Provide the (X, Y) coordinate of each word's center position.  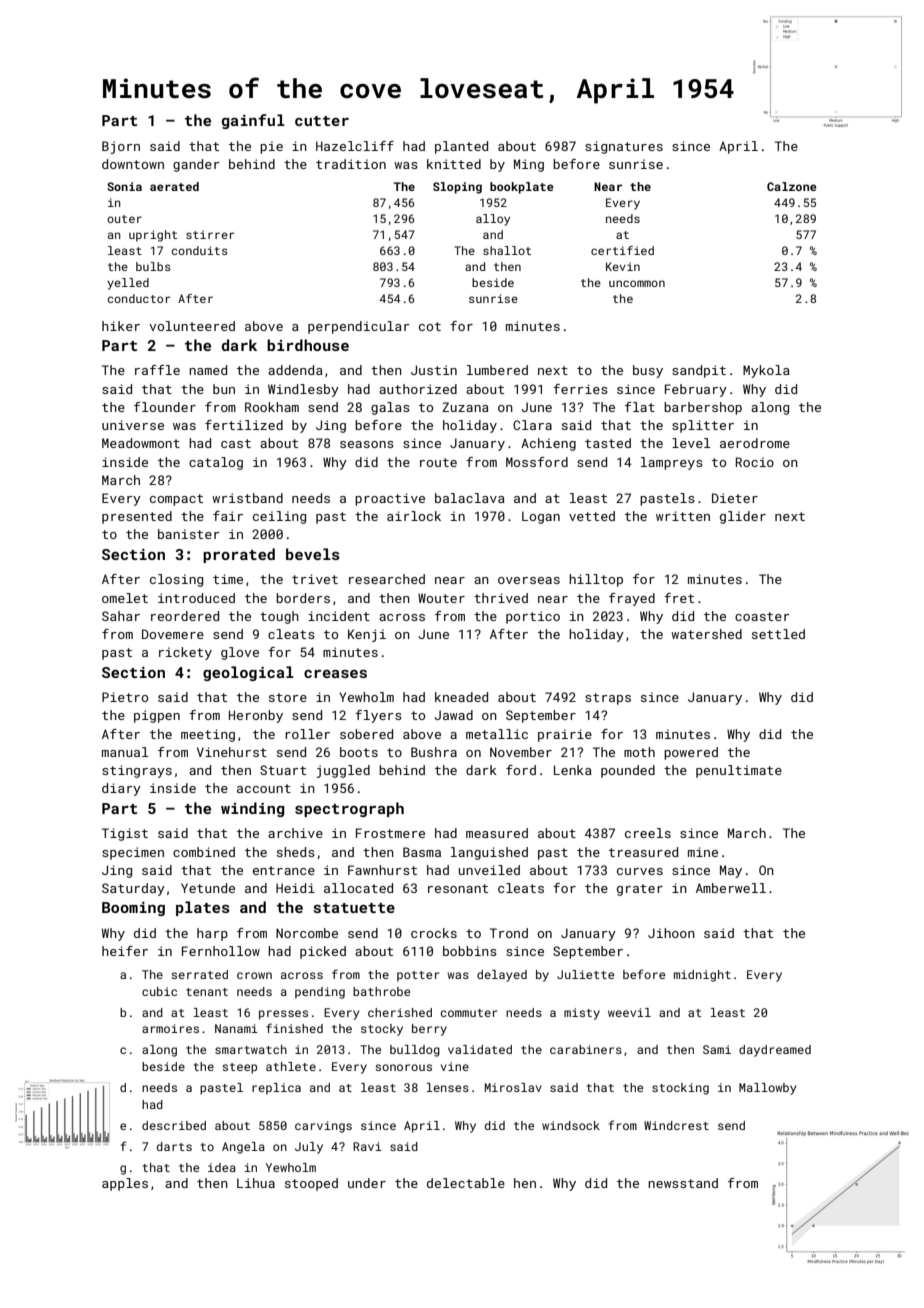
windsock (571, 1125)
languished (489, 853)
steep (239, 1068)
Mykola (766, 371)
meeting (208, 735)
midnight (702, 976)
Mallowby (767, 1089)
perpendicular (359, 327)
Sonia (124, 186)
